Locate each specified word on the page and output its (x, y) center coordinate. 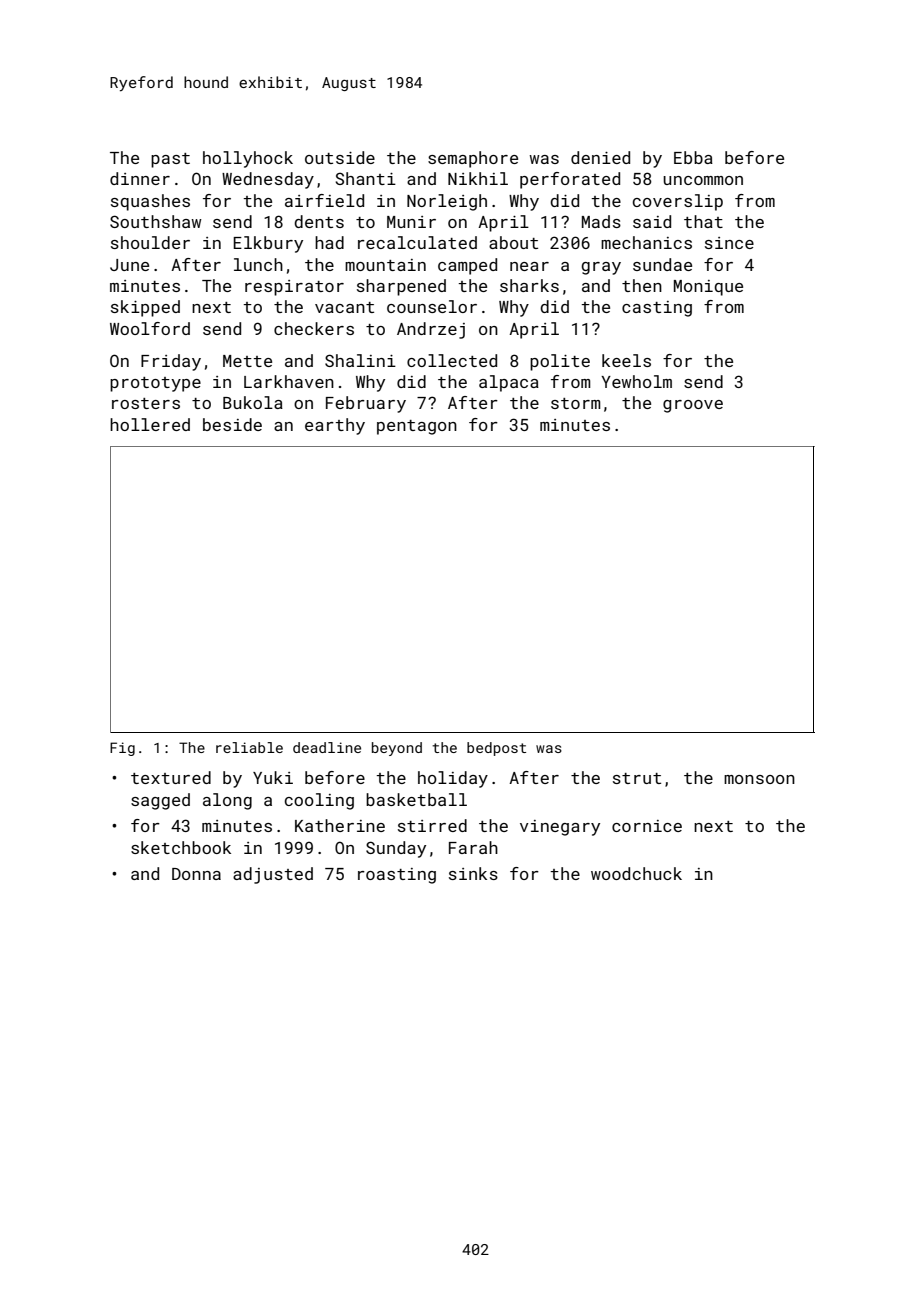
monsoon (759, 779)
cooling (319, 801)
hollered (150, 424)
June (129, 265)
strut (637, 778)
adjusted (273, 875)
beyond (397, 749)
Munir (411, 222)
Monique (708, 288)
